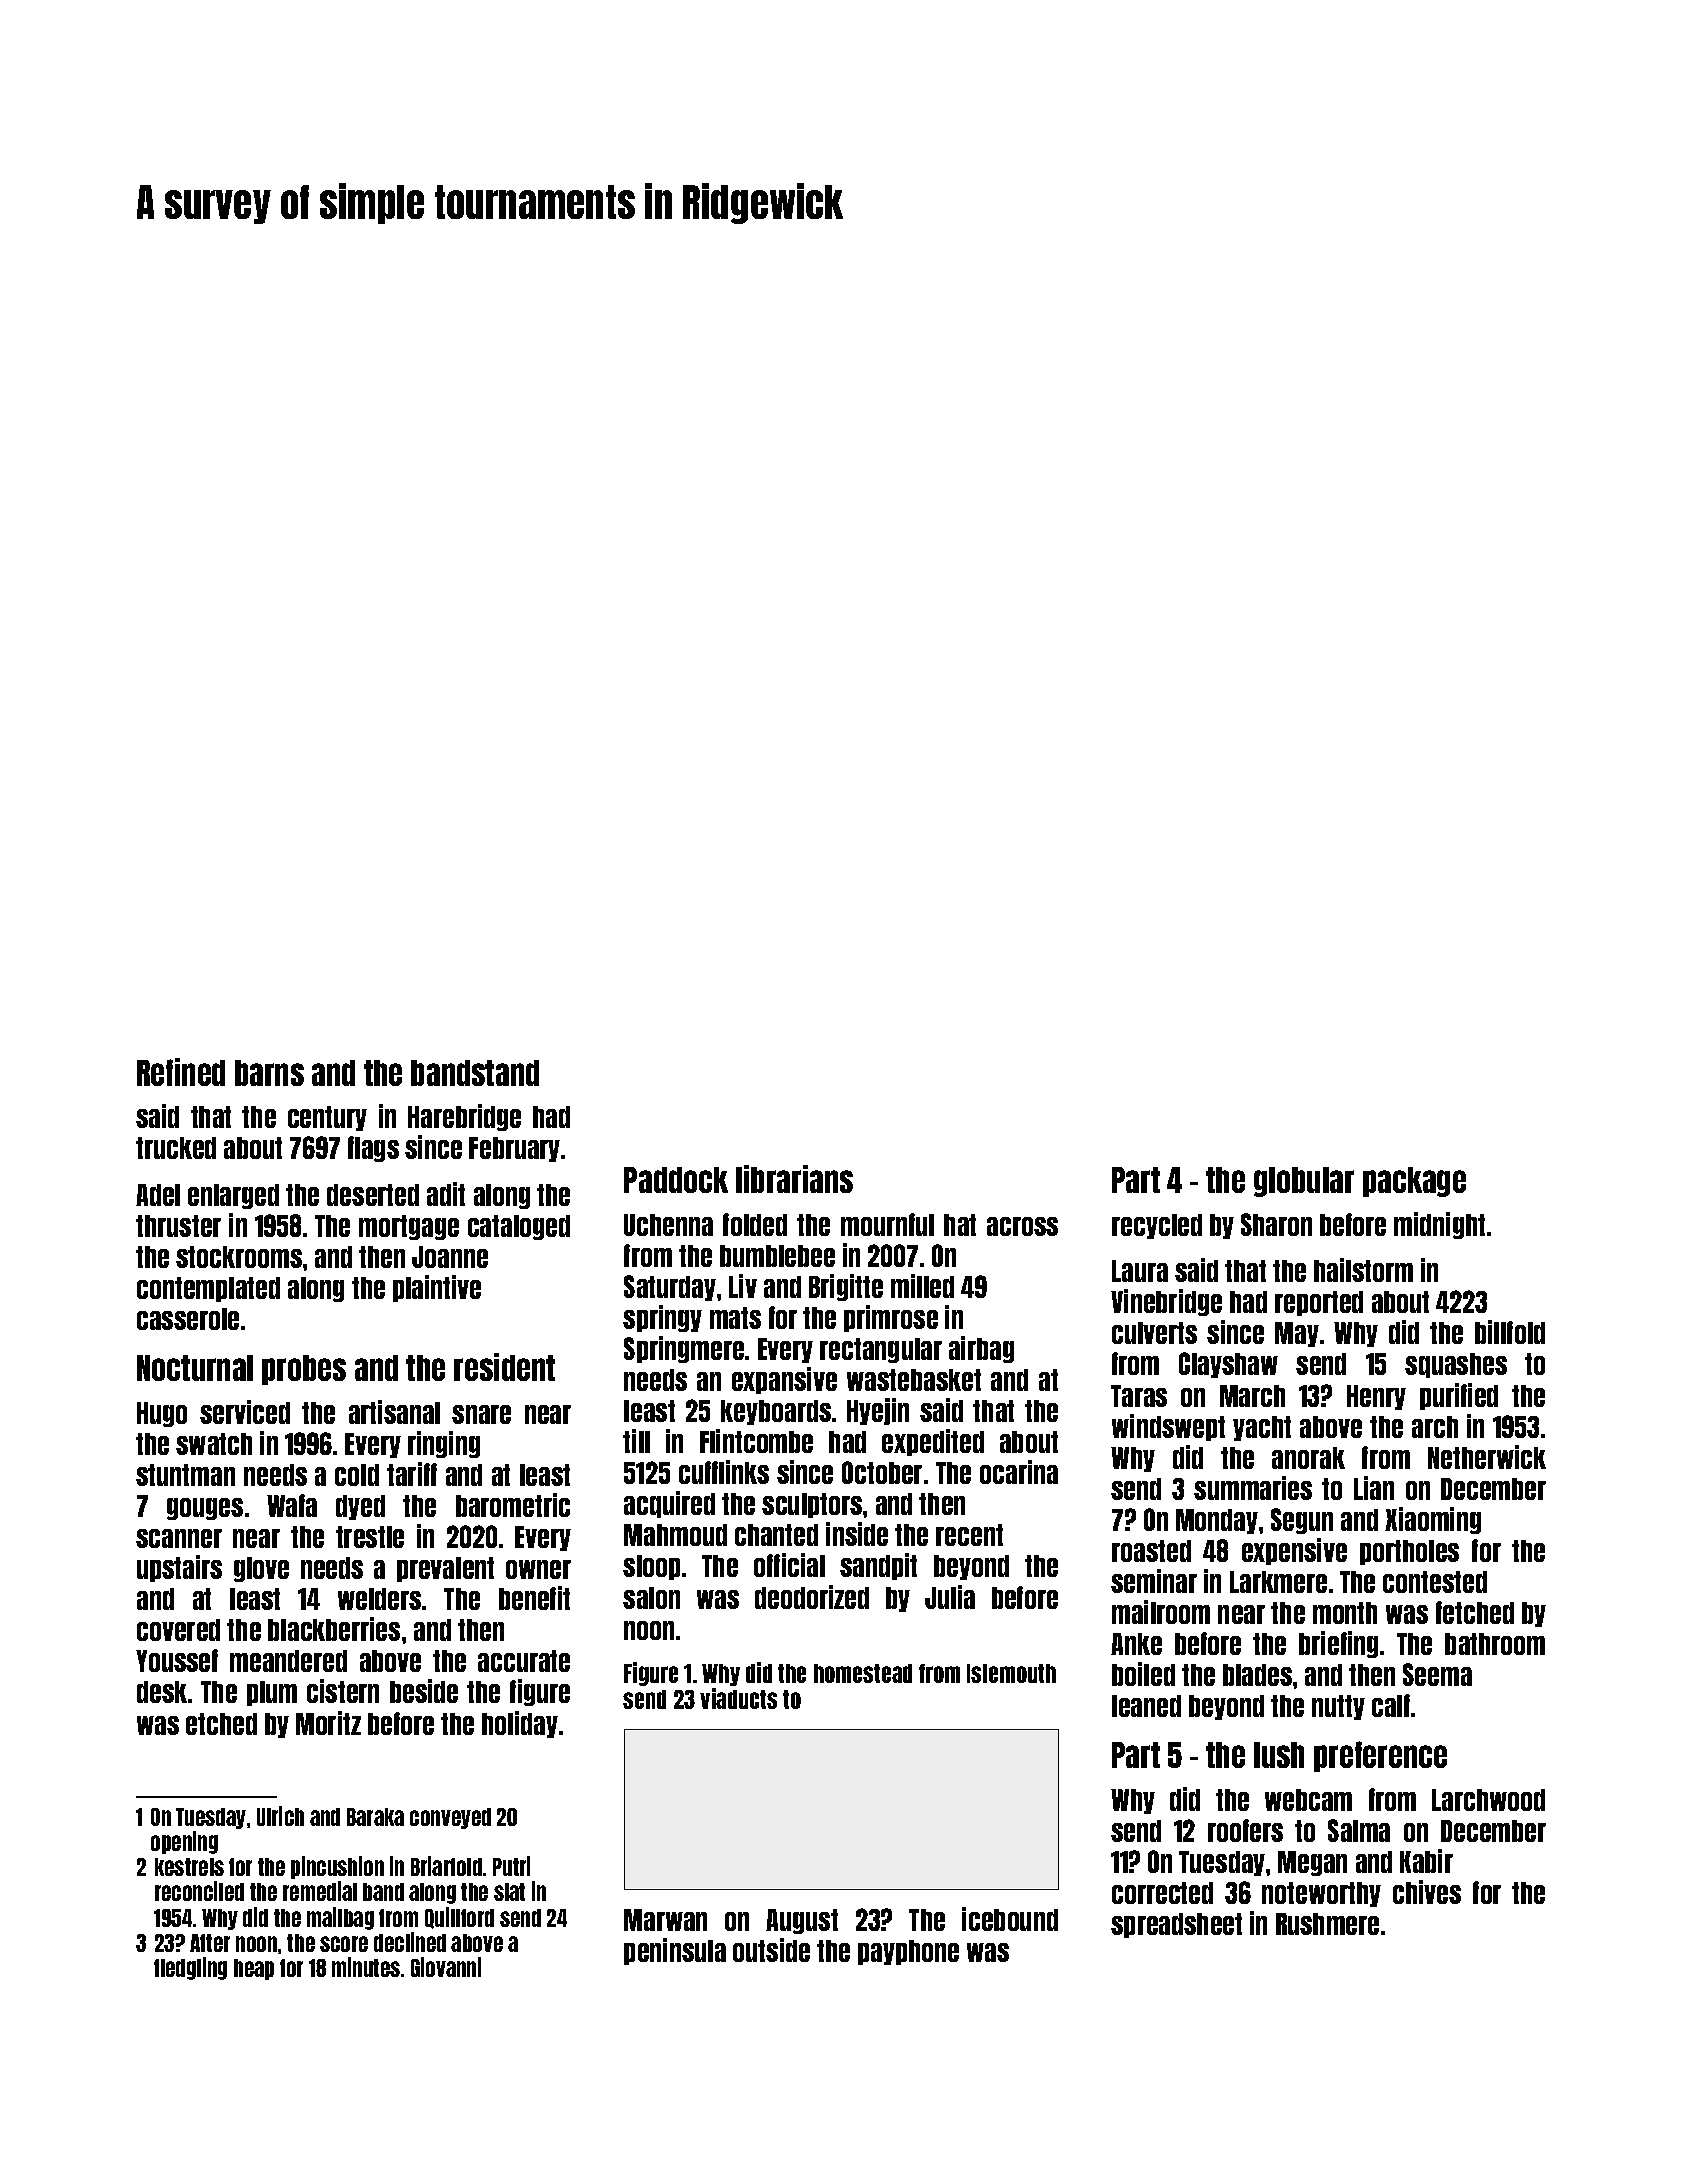 The width and height of the page is (1683, 2178). What do you see at coordinates (1139, 1396) in the page?
I see `Taras` at bounding box center [1139, 1396].
